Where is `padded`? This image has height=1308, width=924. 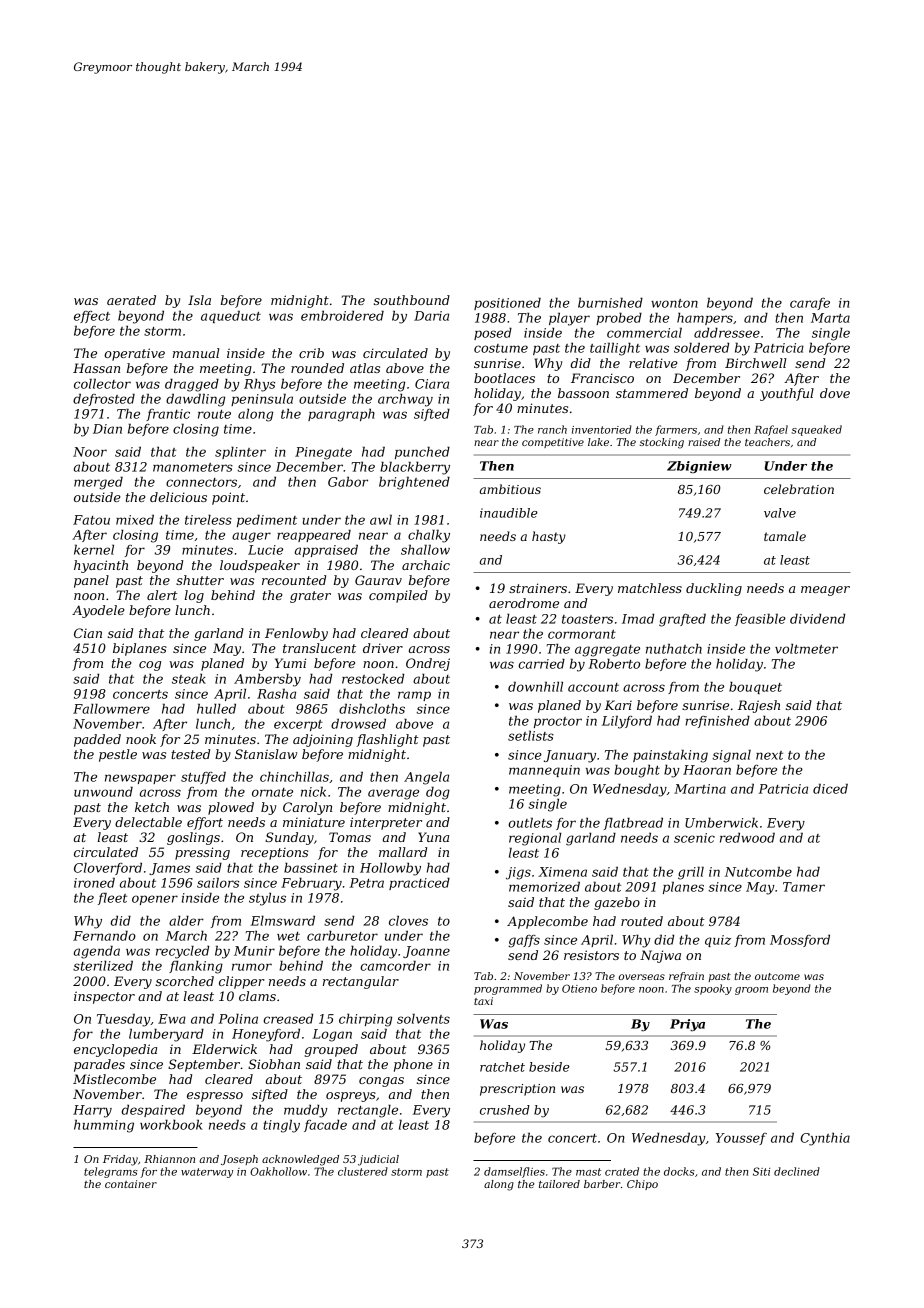 padded is located at coordinates (97, 740).
